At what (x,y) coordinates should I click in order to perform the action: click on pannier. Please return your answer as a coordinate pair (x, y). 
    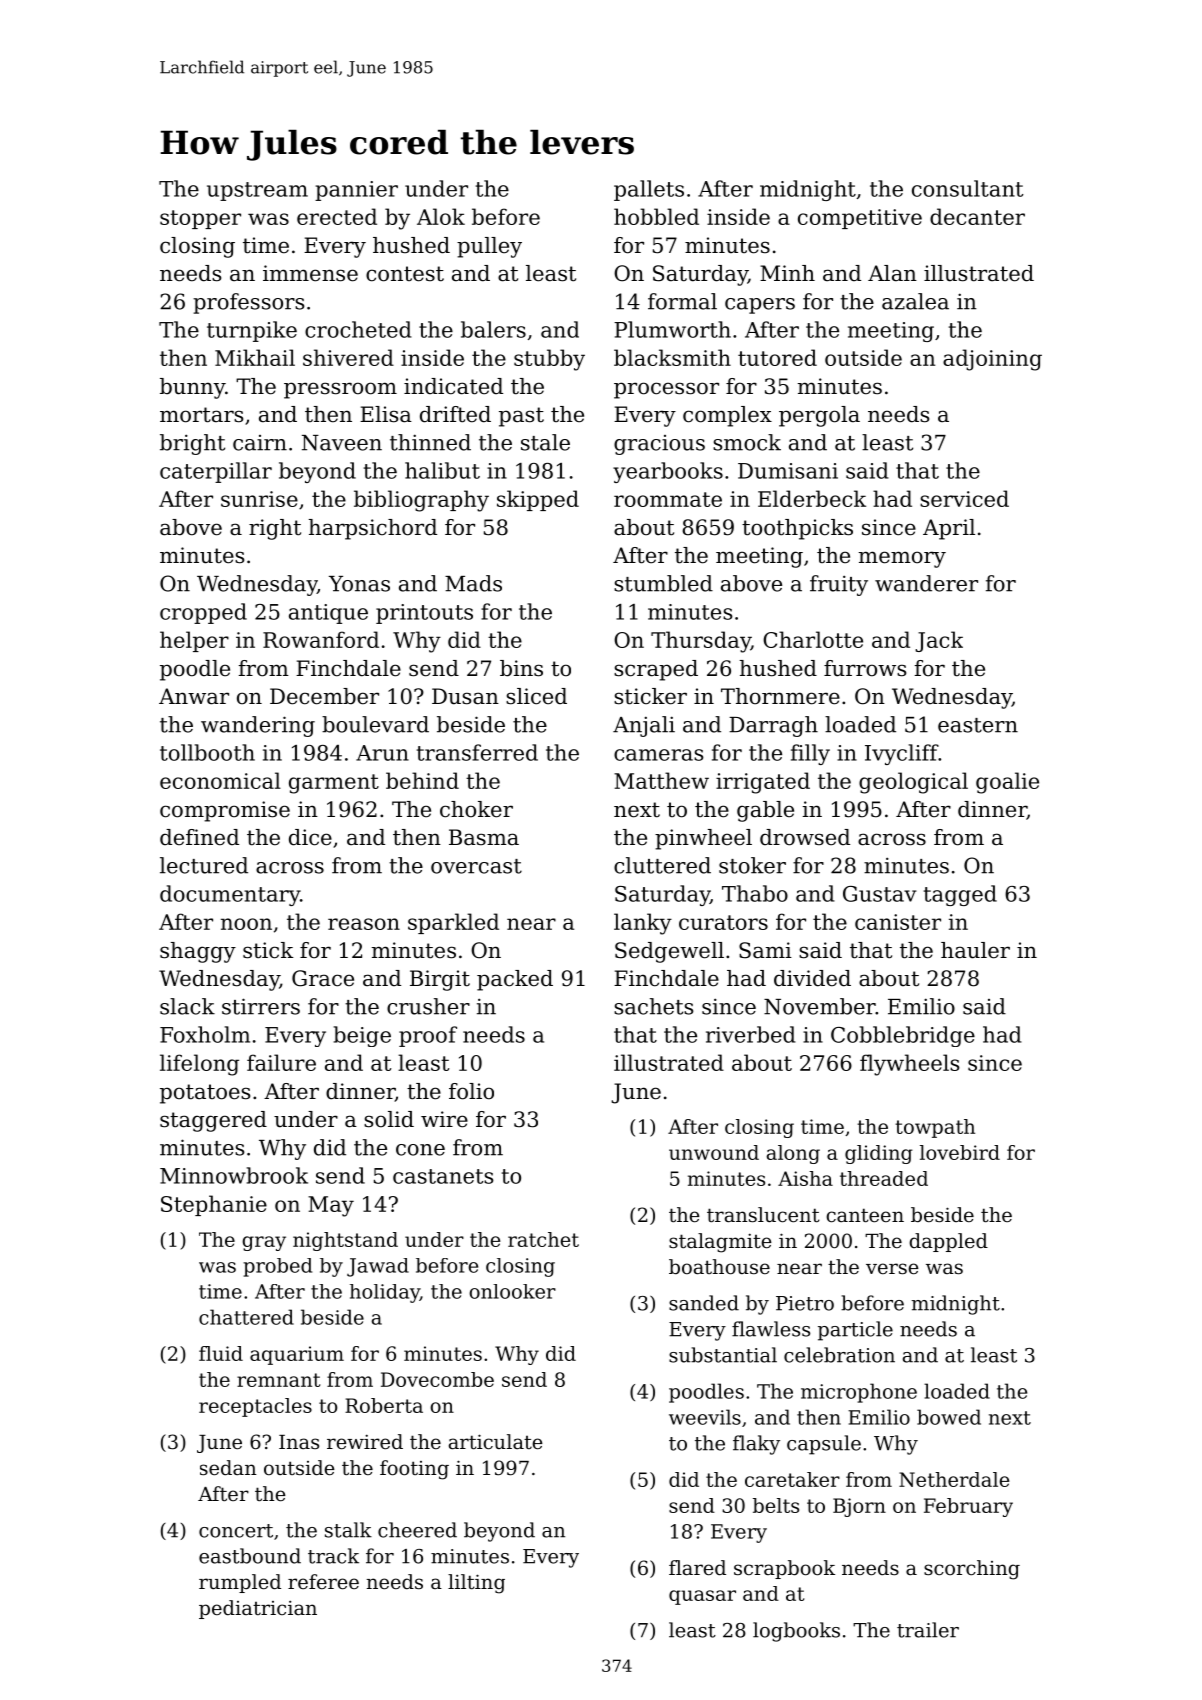
    Looking at the image, I should click on (356, 191).
